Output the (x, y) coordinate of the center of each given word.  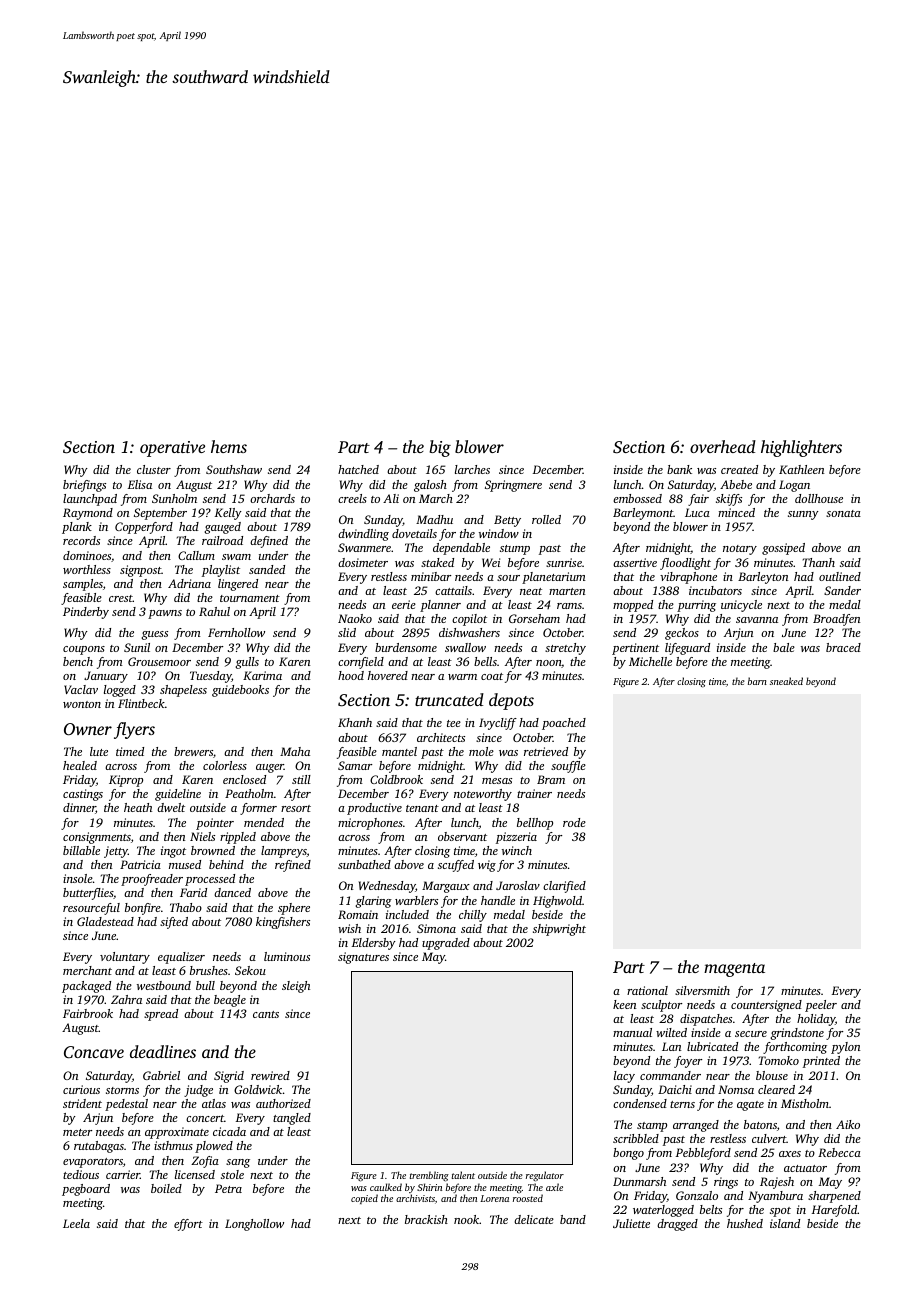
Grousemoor (159, 661)
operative (172, 449)
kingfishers (283, 923)
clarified (564, 887)
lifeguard (687, 649)
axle (554, 1187)
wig (487, 866)
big (440, 448)
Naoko (355, 618)
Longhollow (254, 1225)
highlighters (801, 448)
